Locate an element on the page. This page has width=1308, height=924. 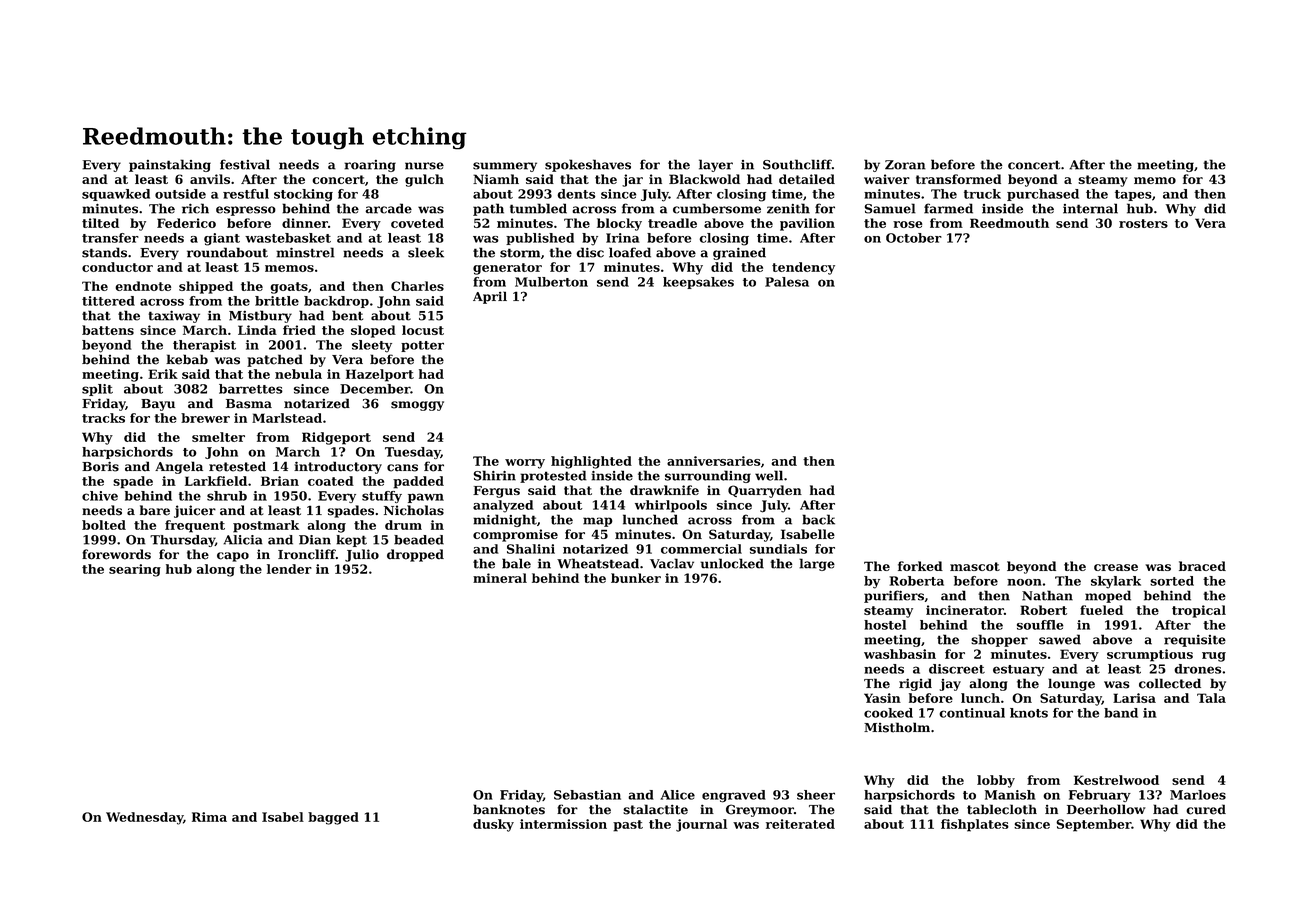
bagged is located at coordinates (333, 818).
